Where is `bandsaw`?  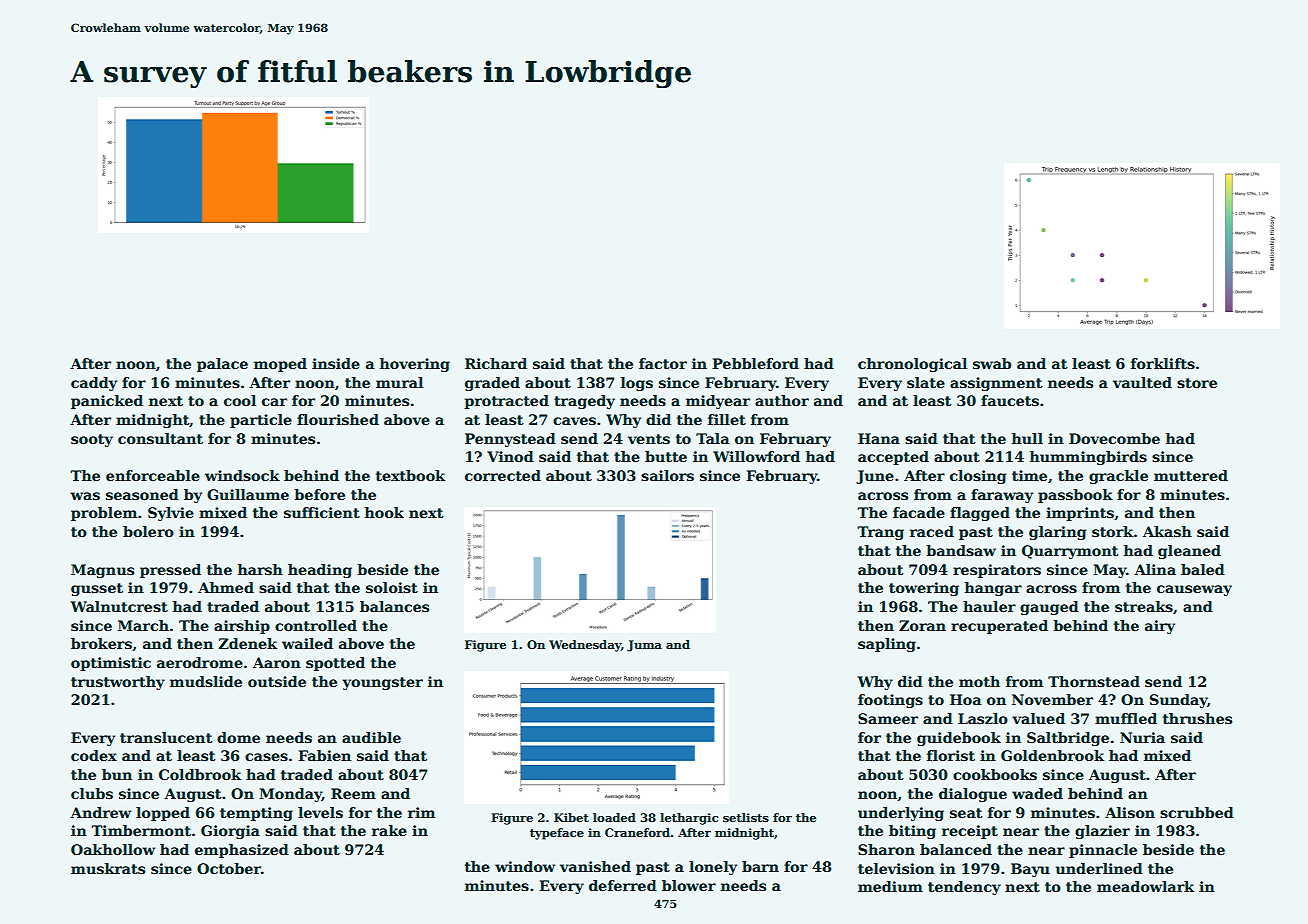 bandsaw is located at coordinates (961, 550).
